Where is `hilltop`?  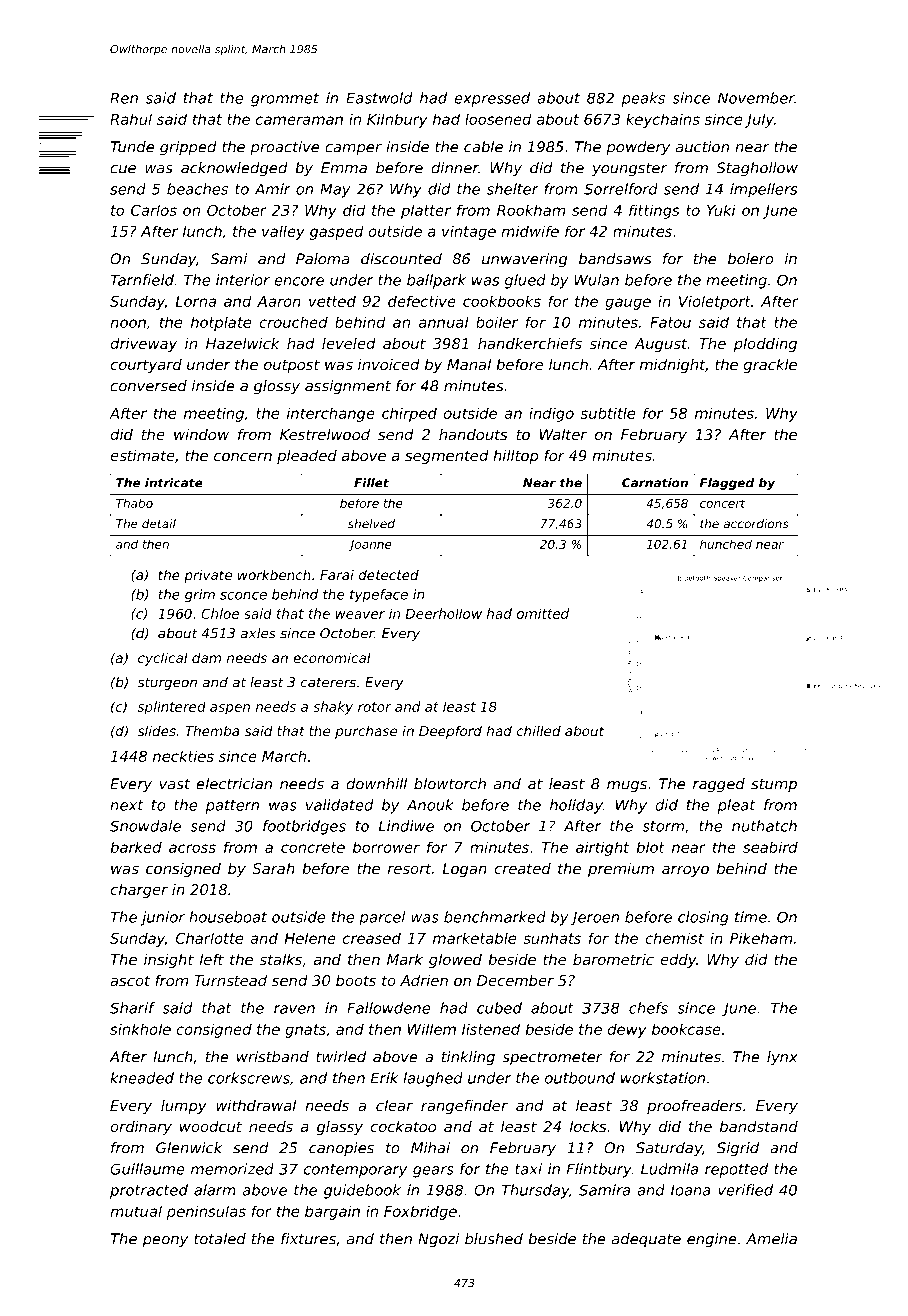 hilltop is located at coordinates (515, 457).
